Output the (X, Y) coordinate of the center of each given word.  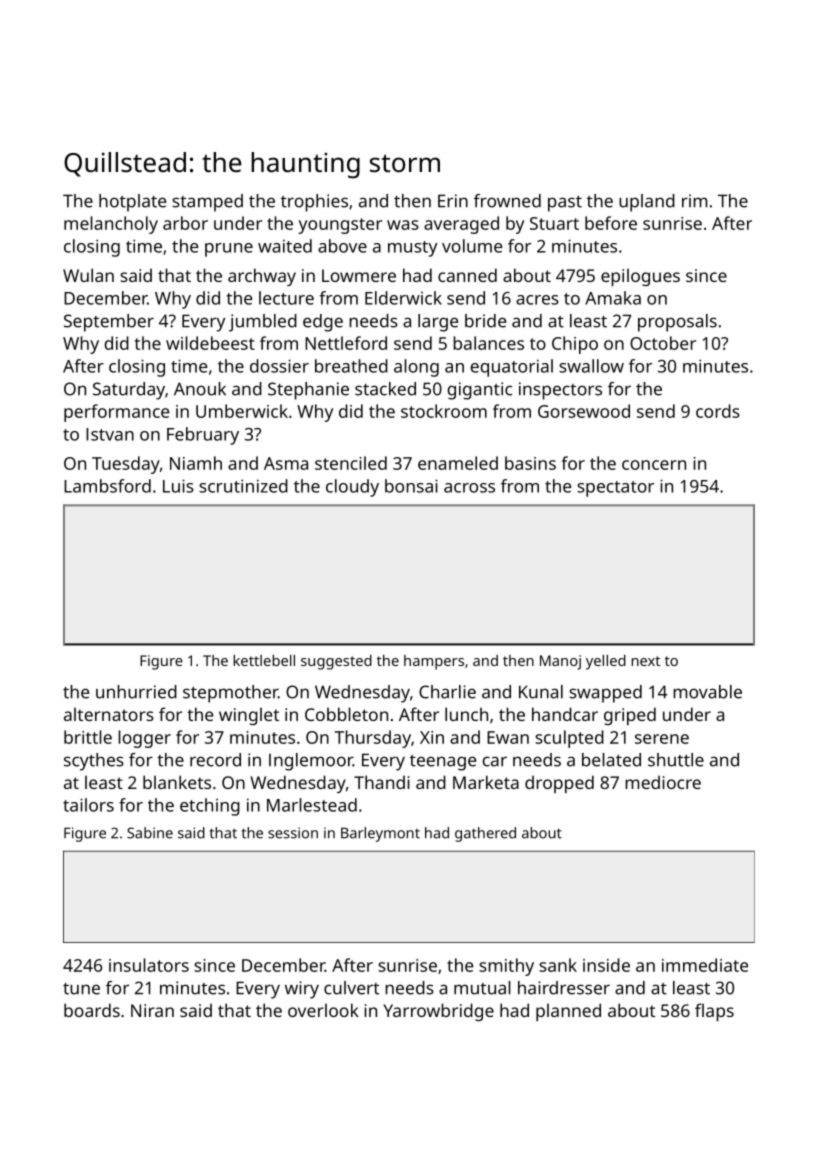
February (203, 436)
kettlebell (264, 660)
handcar (565, 714)
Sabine (150, 833)
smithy (506, 967)
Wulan (88, 275)
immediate (705, 965)
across (469, 488)
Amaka (613, 298)
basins (530, 463)
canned (467, 275)
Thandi (382, 782)
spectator (615, 489)
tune (81, 988)
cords (718, 411)
